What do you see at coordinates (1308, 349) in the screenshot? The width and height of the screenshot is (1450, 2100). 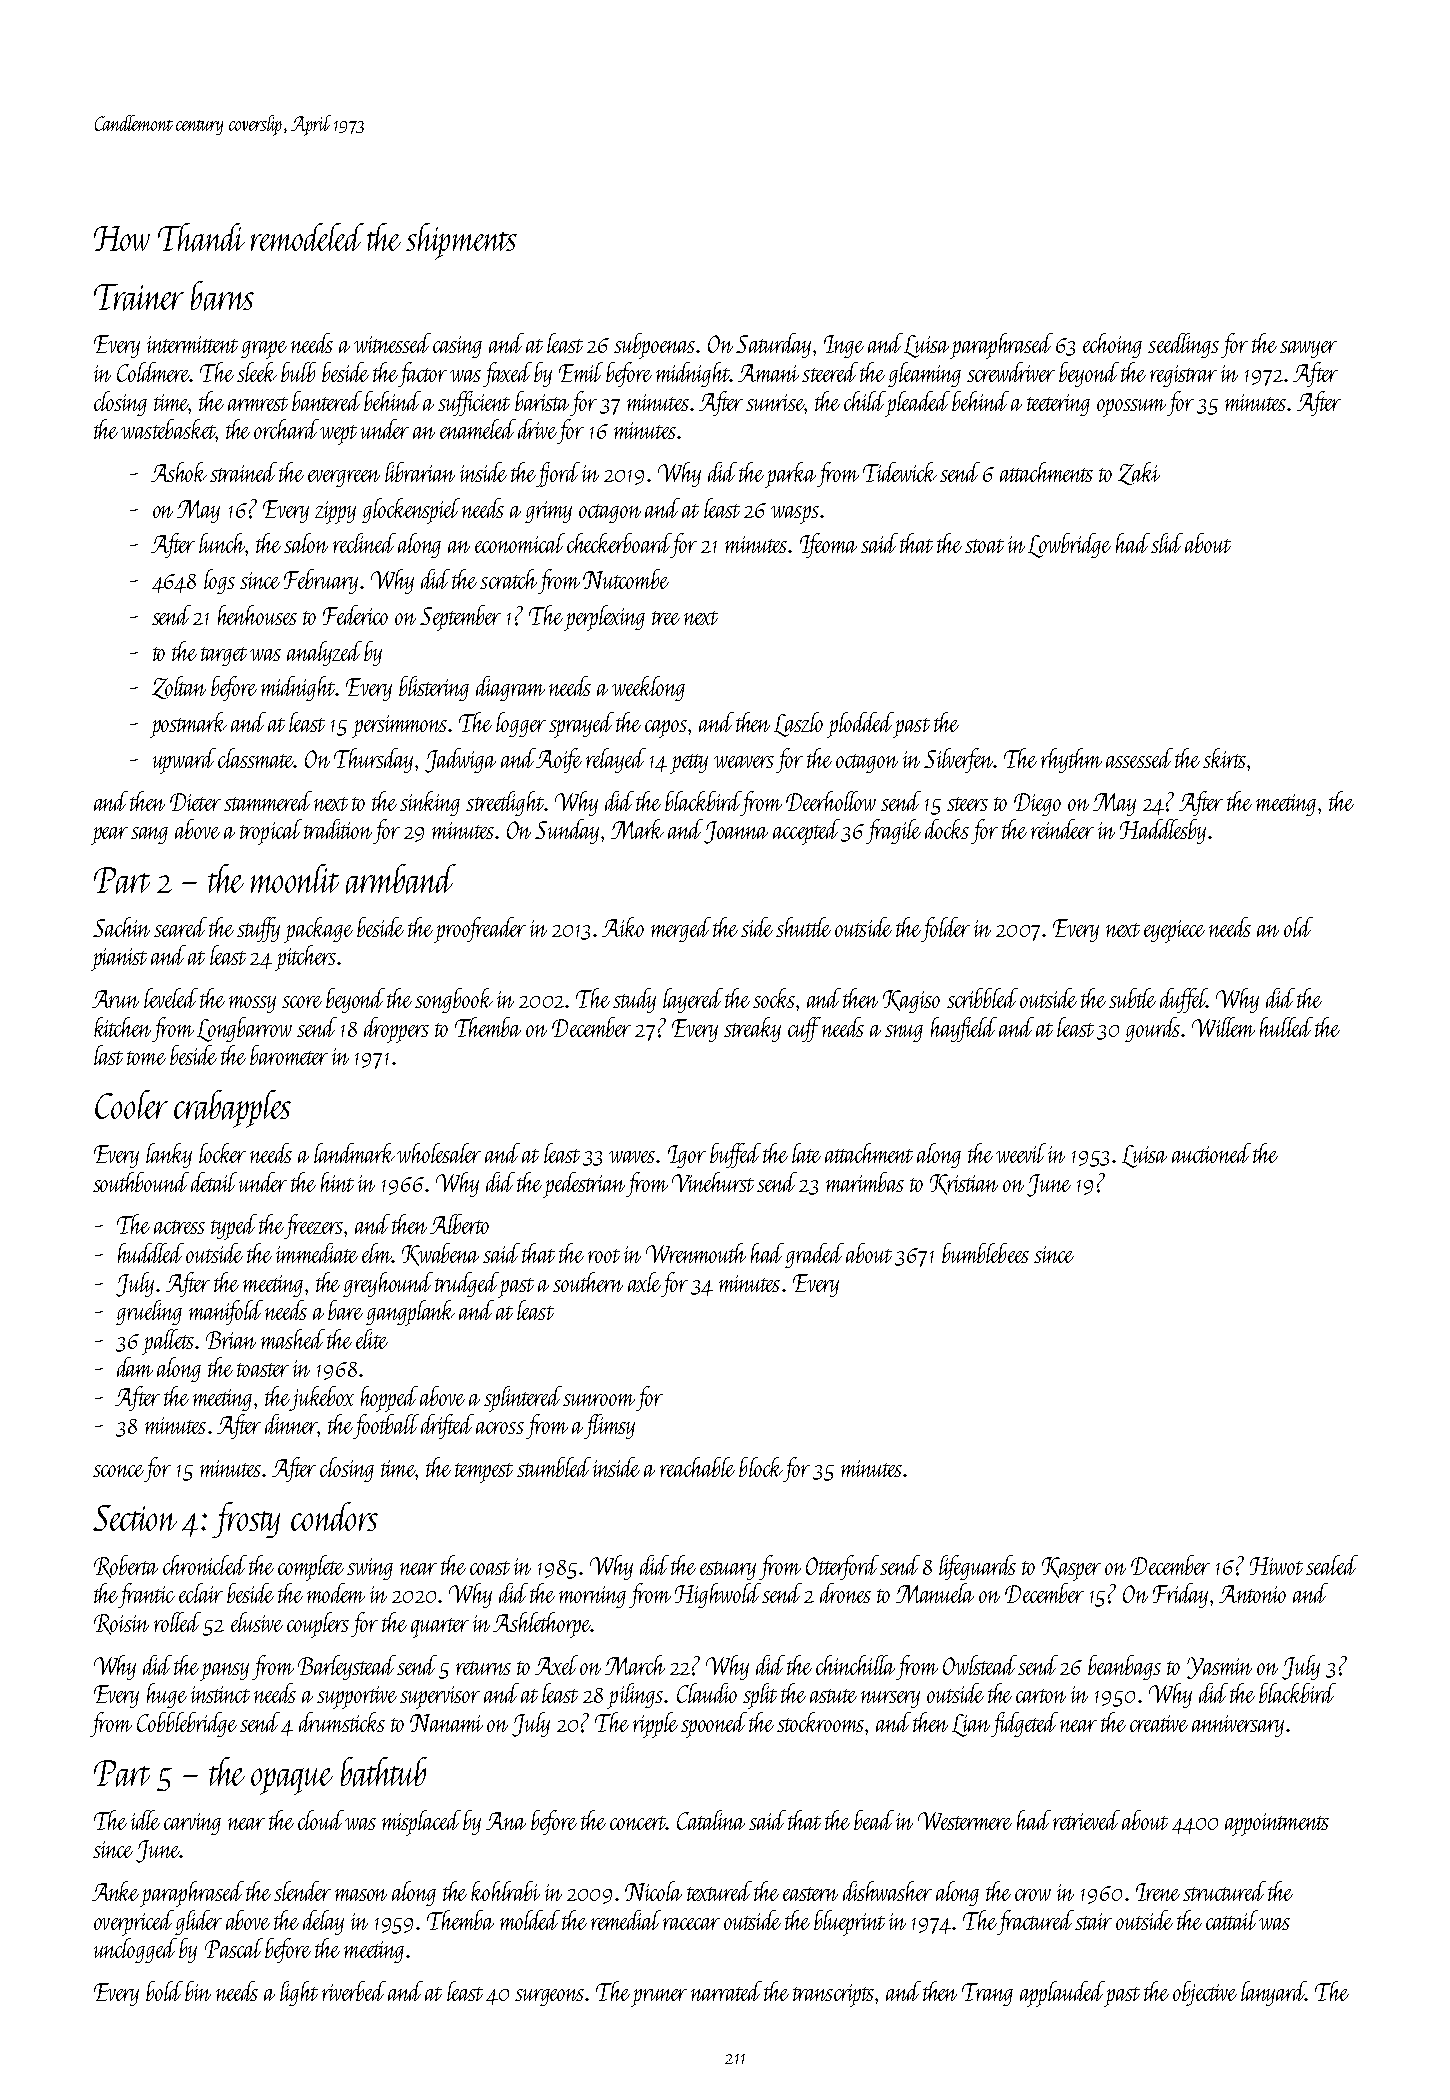 I see `sawyer` at bounding box center [1308, 349].
